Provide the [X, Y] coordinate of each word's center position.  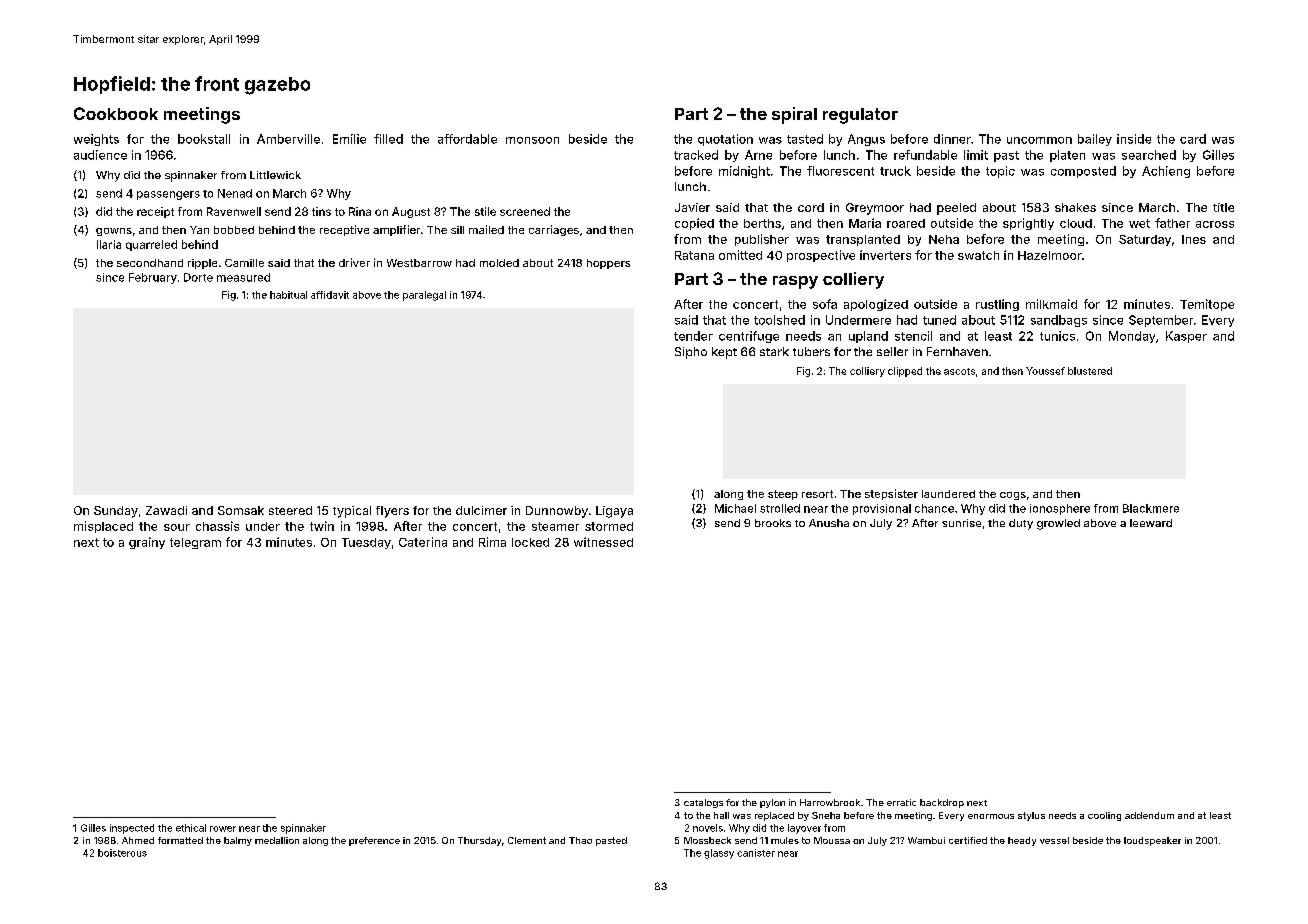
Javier [692, 207]
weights [96, 140]
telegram [195, 543]
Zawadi [166, 510]
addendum [1149, 815]
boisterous [122, 853]
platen [1067, 156]
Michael [735, 508]
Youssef [1045, 371]
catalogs [703, 803]
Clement [527, 840]
